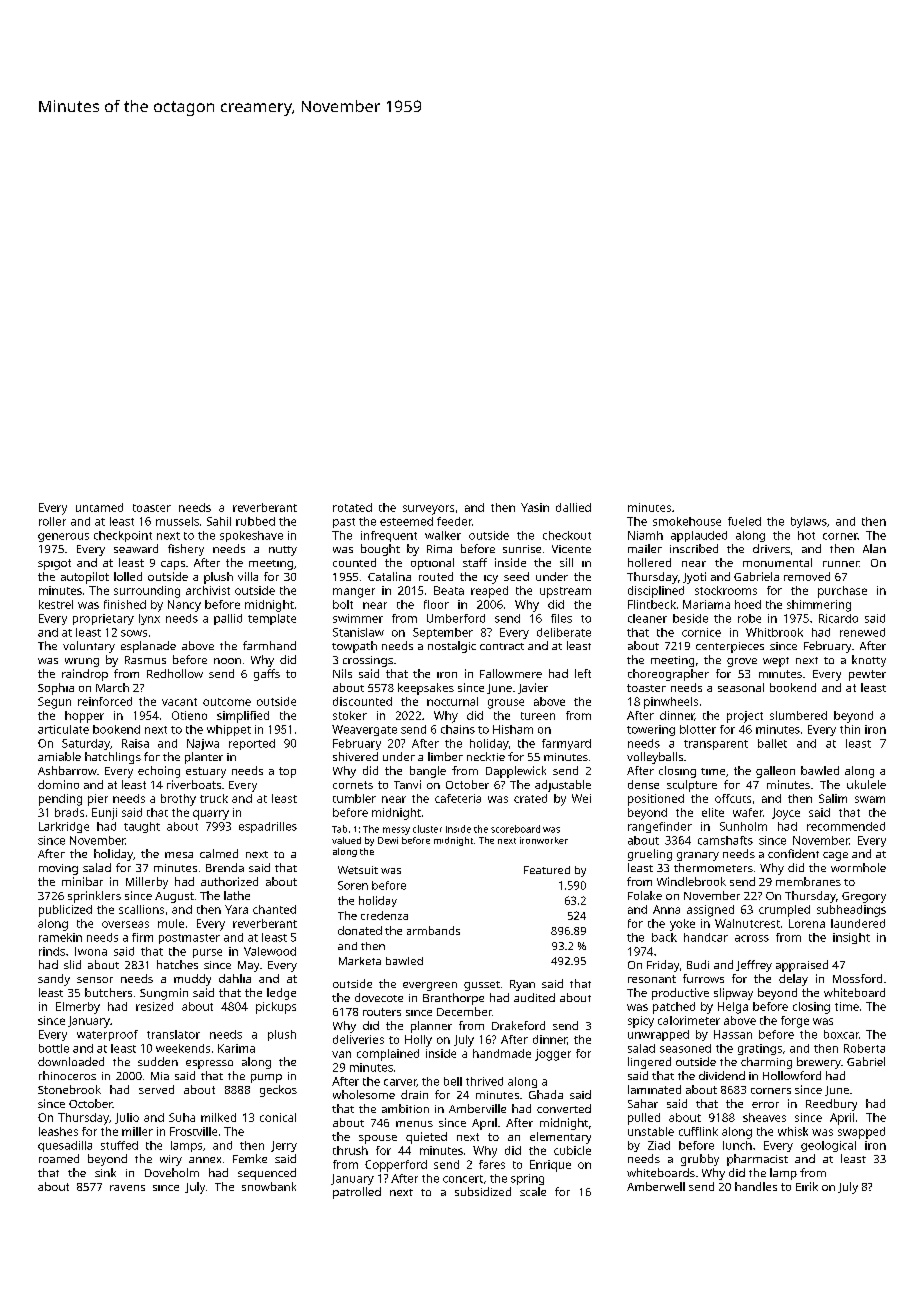 The height and width of the image is (1308, 924). Describe the element at coordinates (358, 870) in the image. I see `Wetsuit` at that location.
